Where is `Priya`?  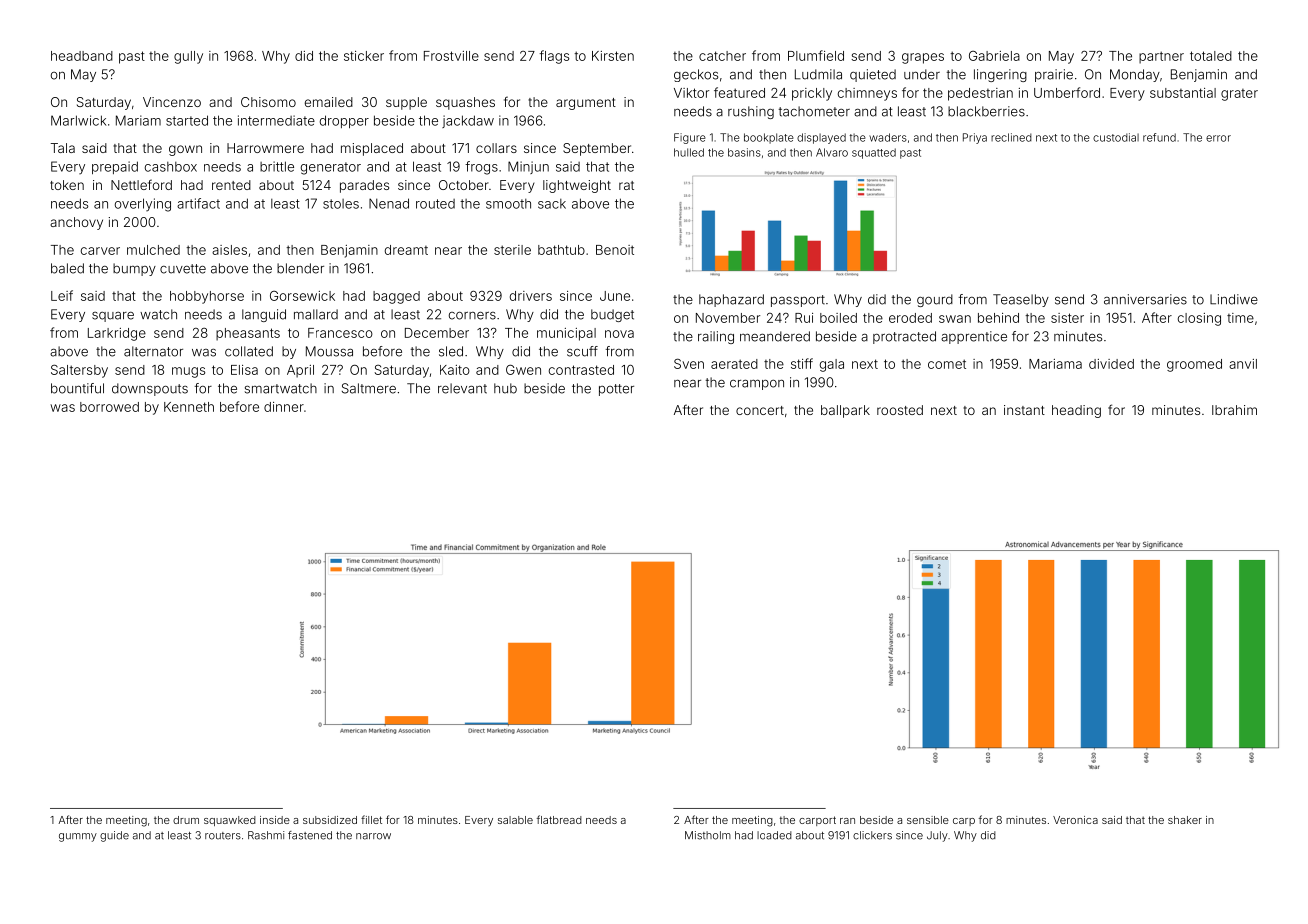
Priya is located at coordinates (975, 138).
